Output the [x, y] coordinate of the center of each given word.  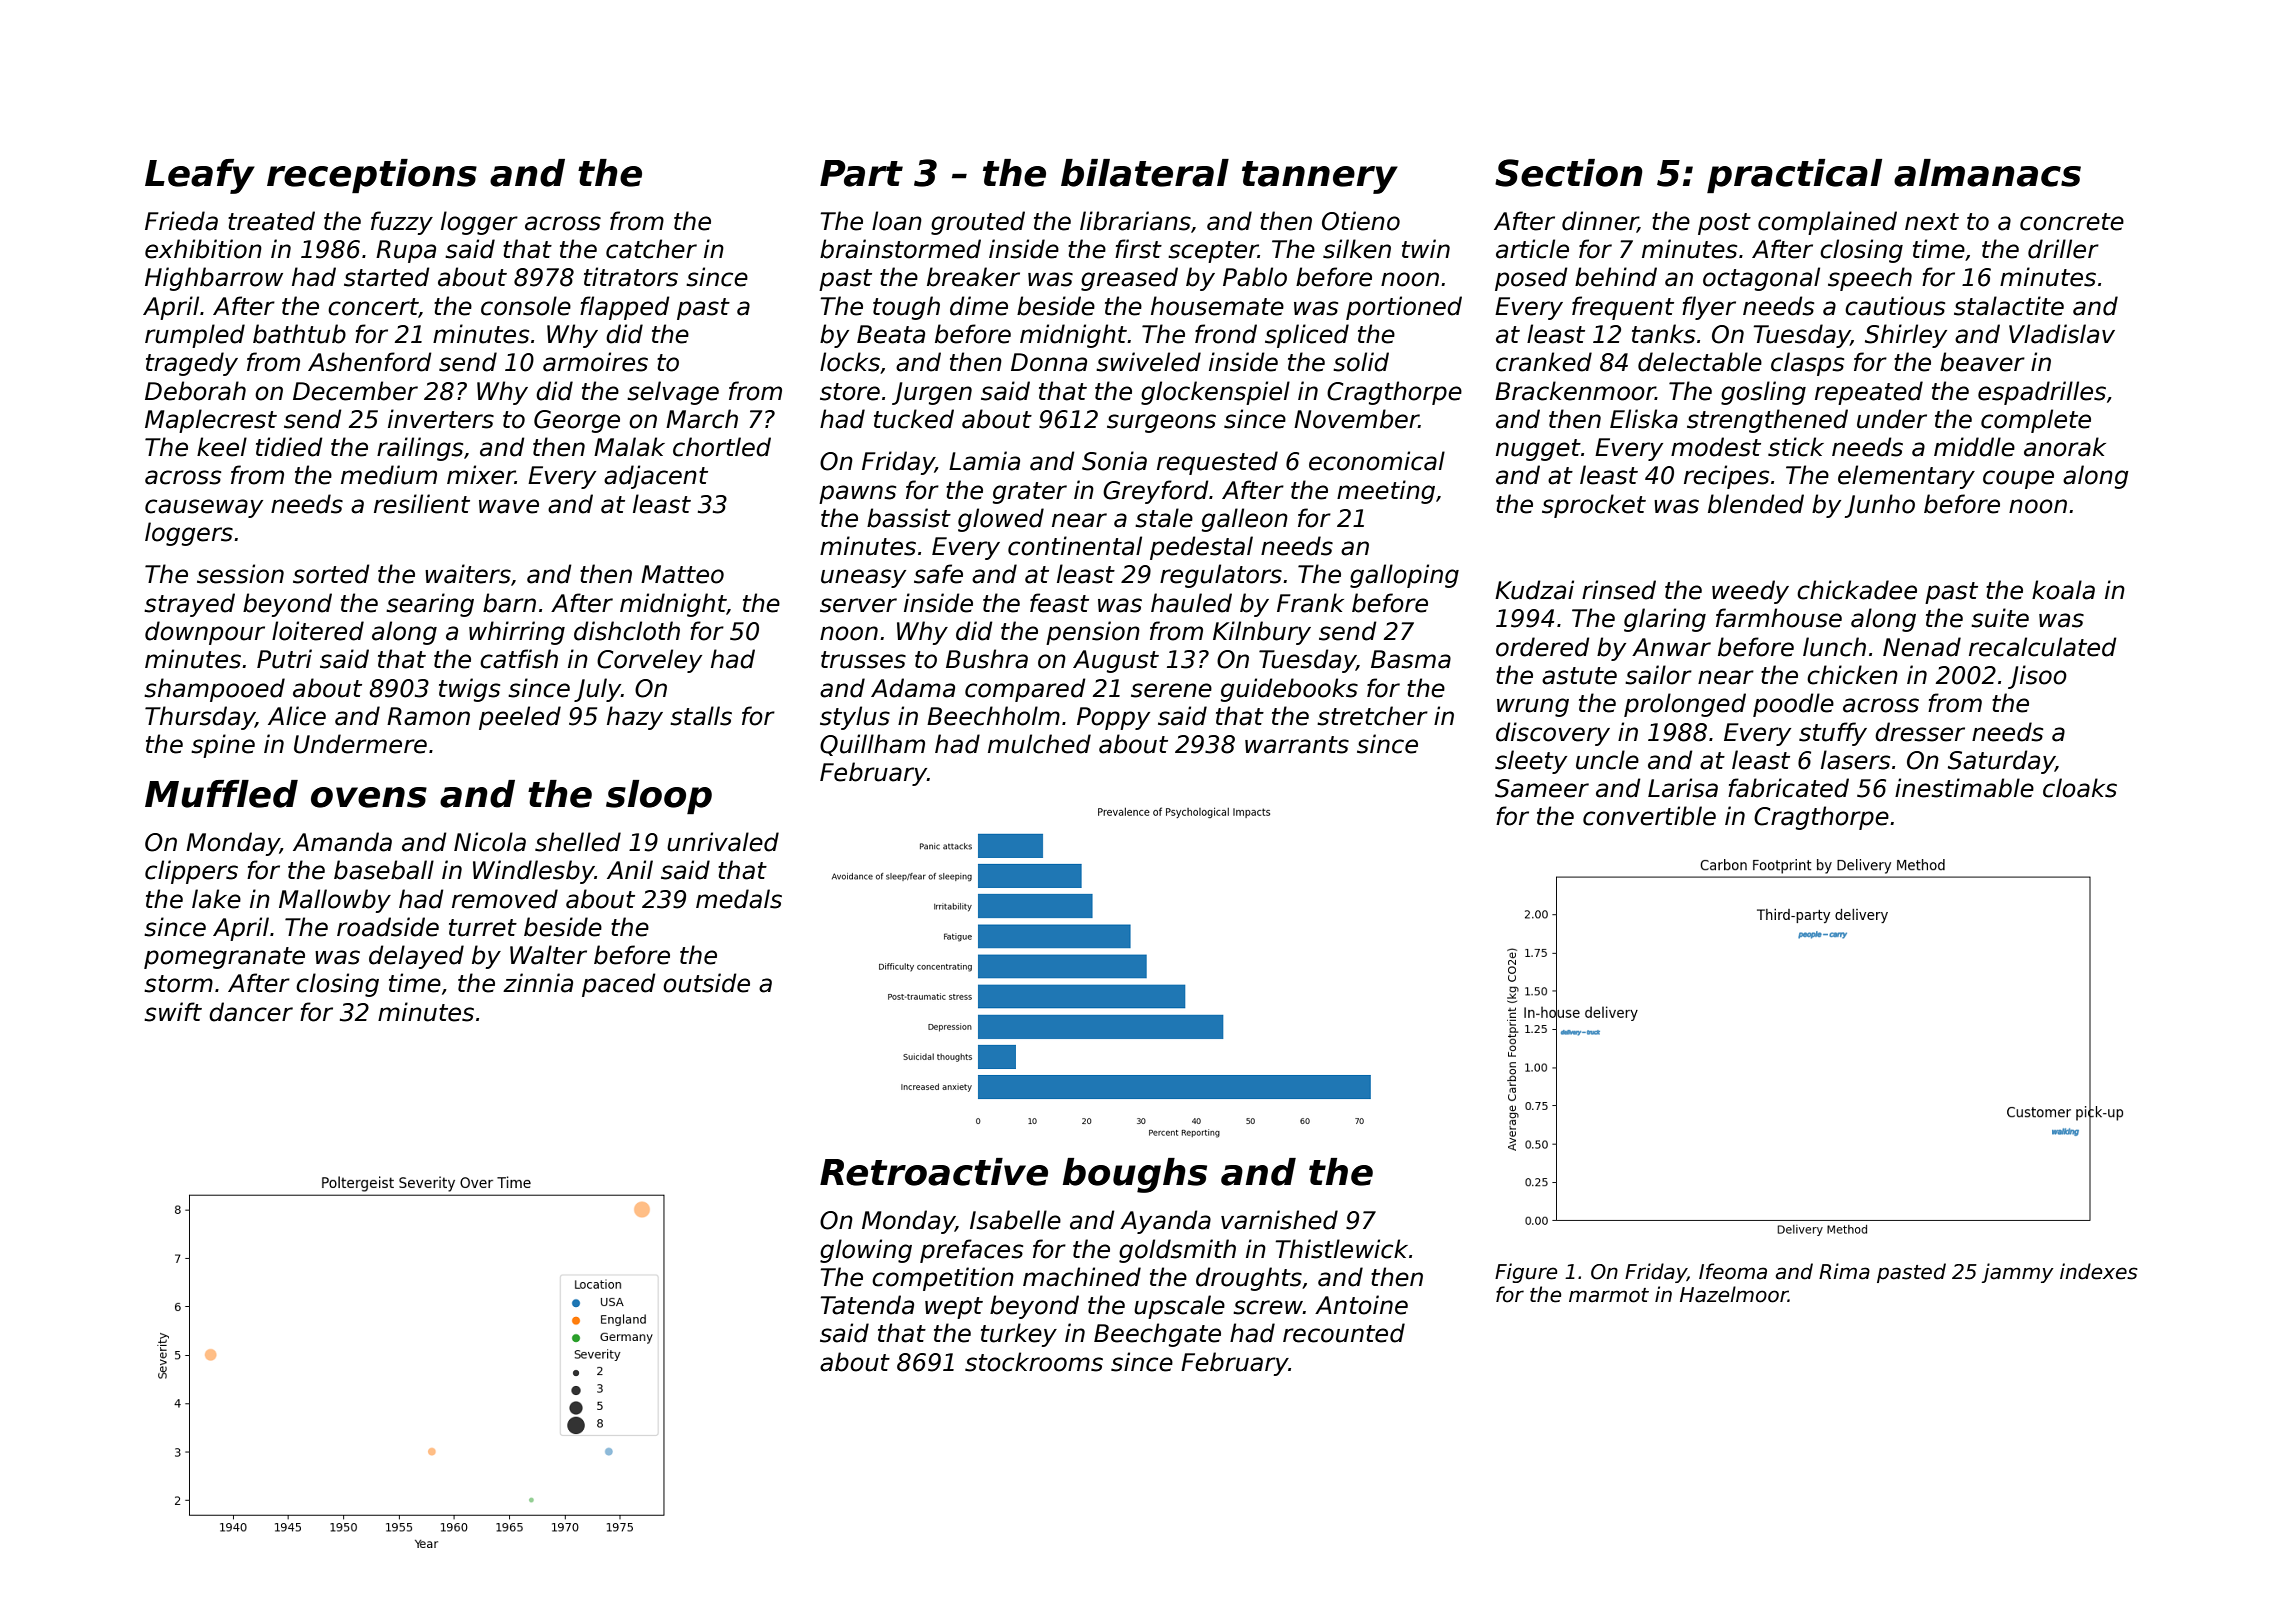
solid [1361, 362]
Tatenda [867, 1305]
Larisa [1683, 788]
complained [1827, 223]
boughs [1135, 1175]
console [526, 306]
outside [706, 983]
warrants [1297, 745]
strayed [189, 605]
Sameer [1542, 788]
